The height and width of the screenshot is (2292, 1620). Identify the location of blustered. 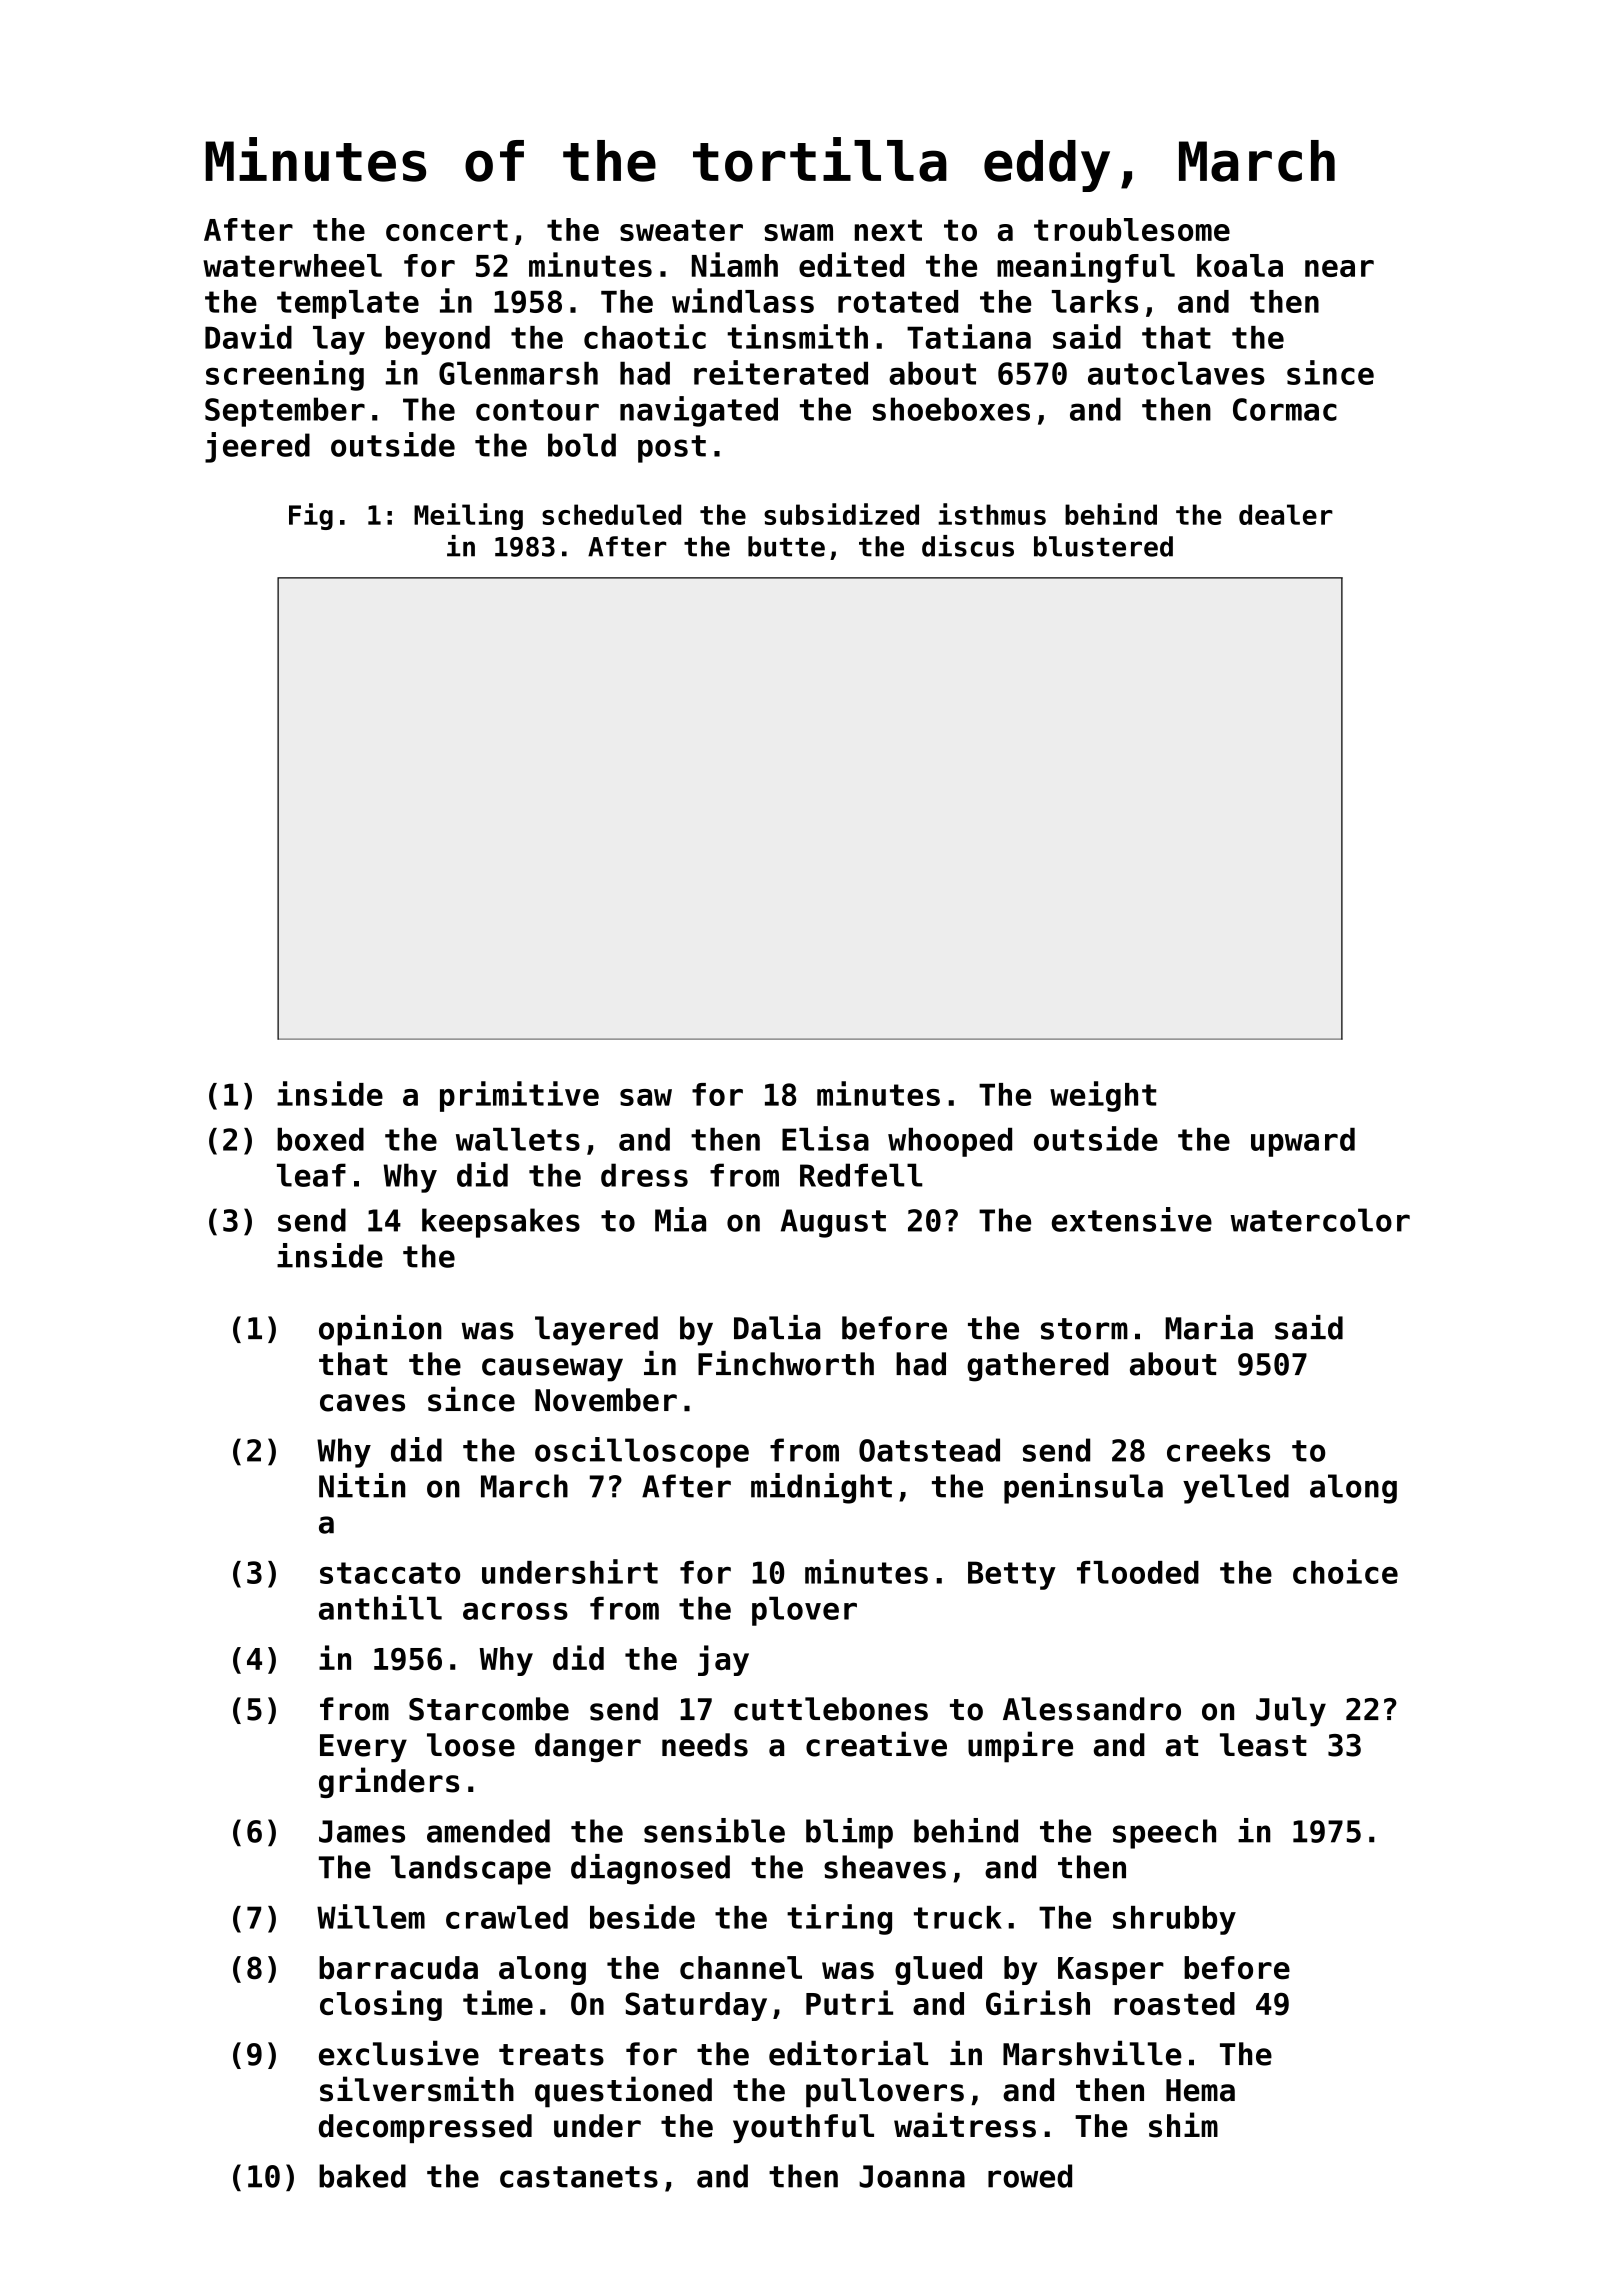
(1103, 546).
